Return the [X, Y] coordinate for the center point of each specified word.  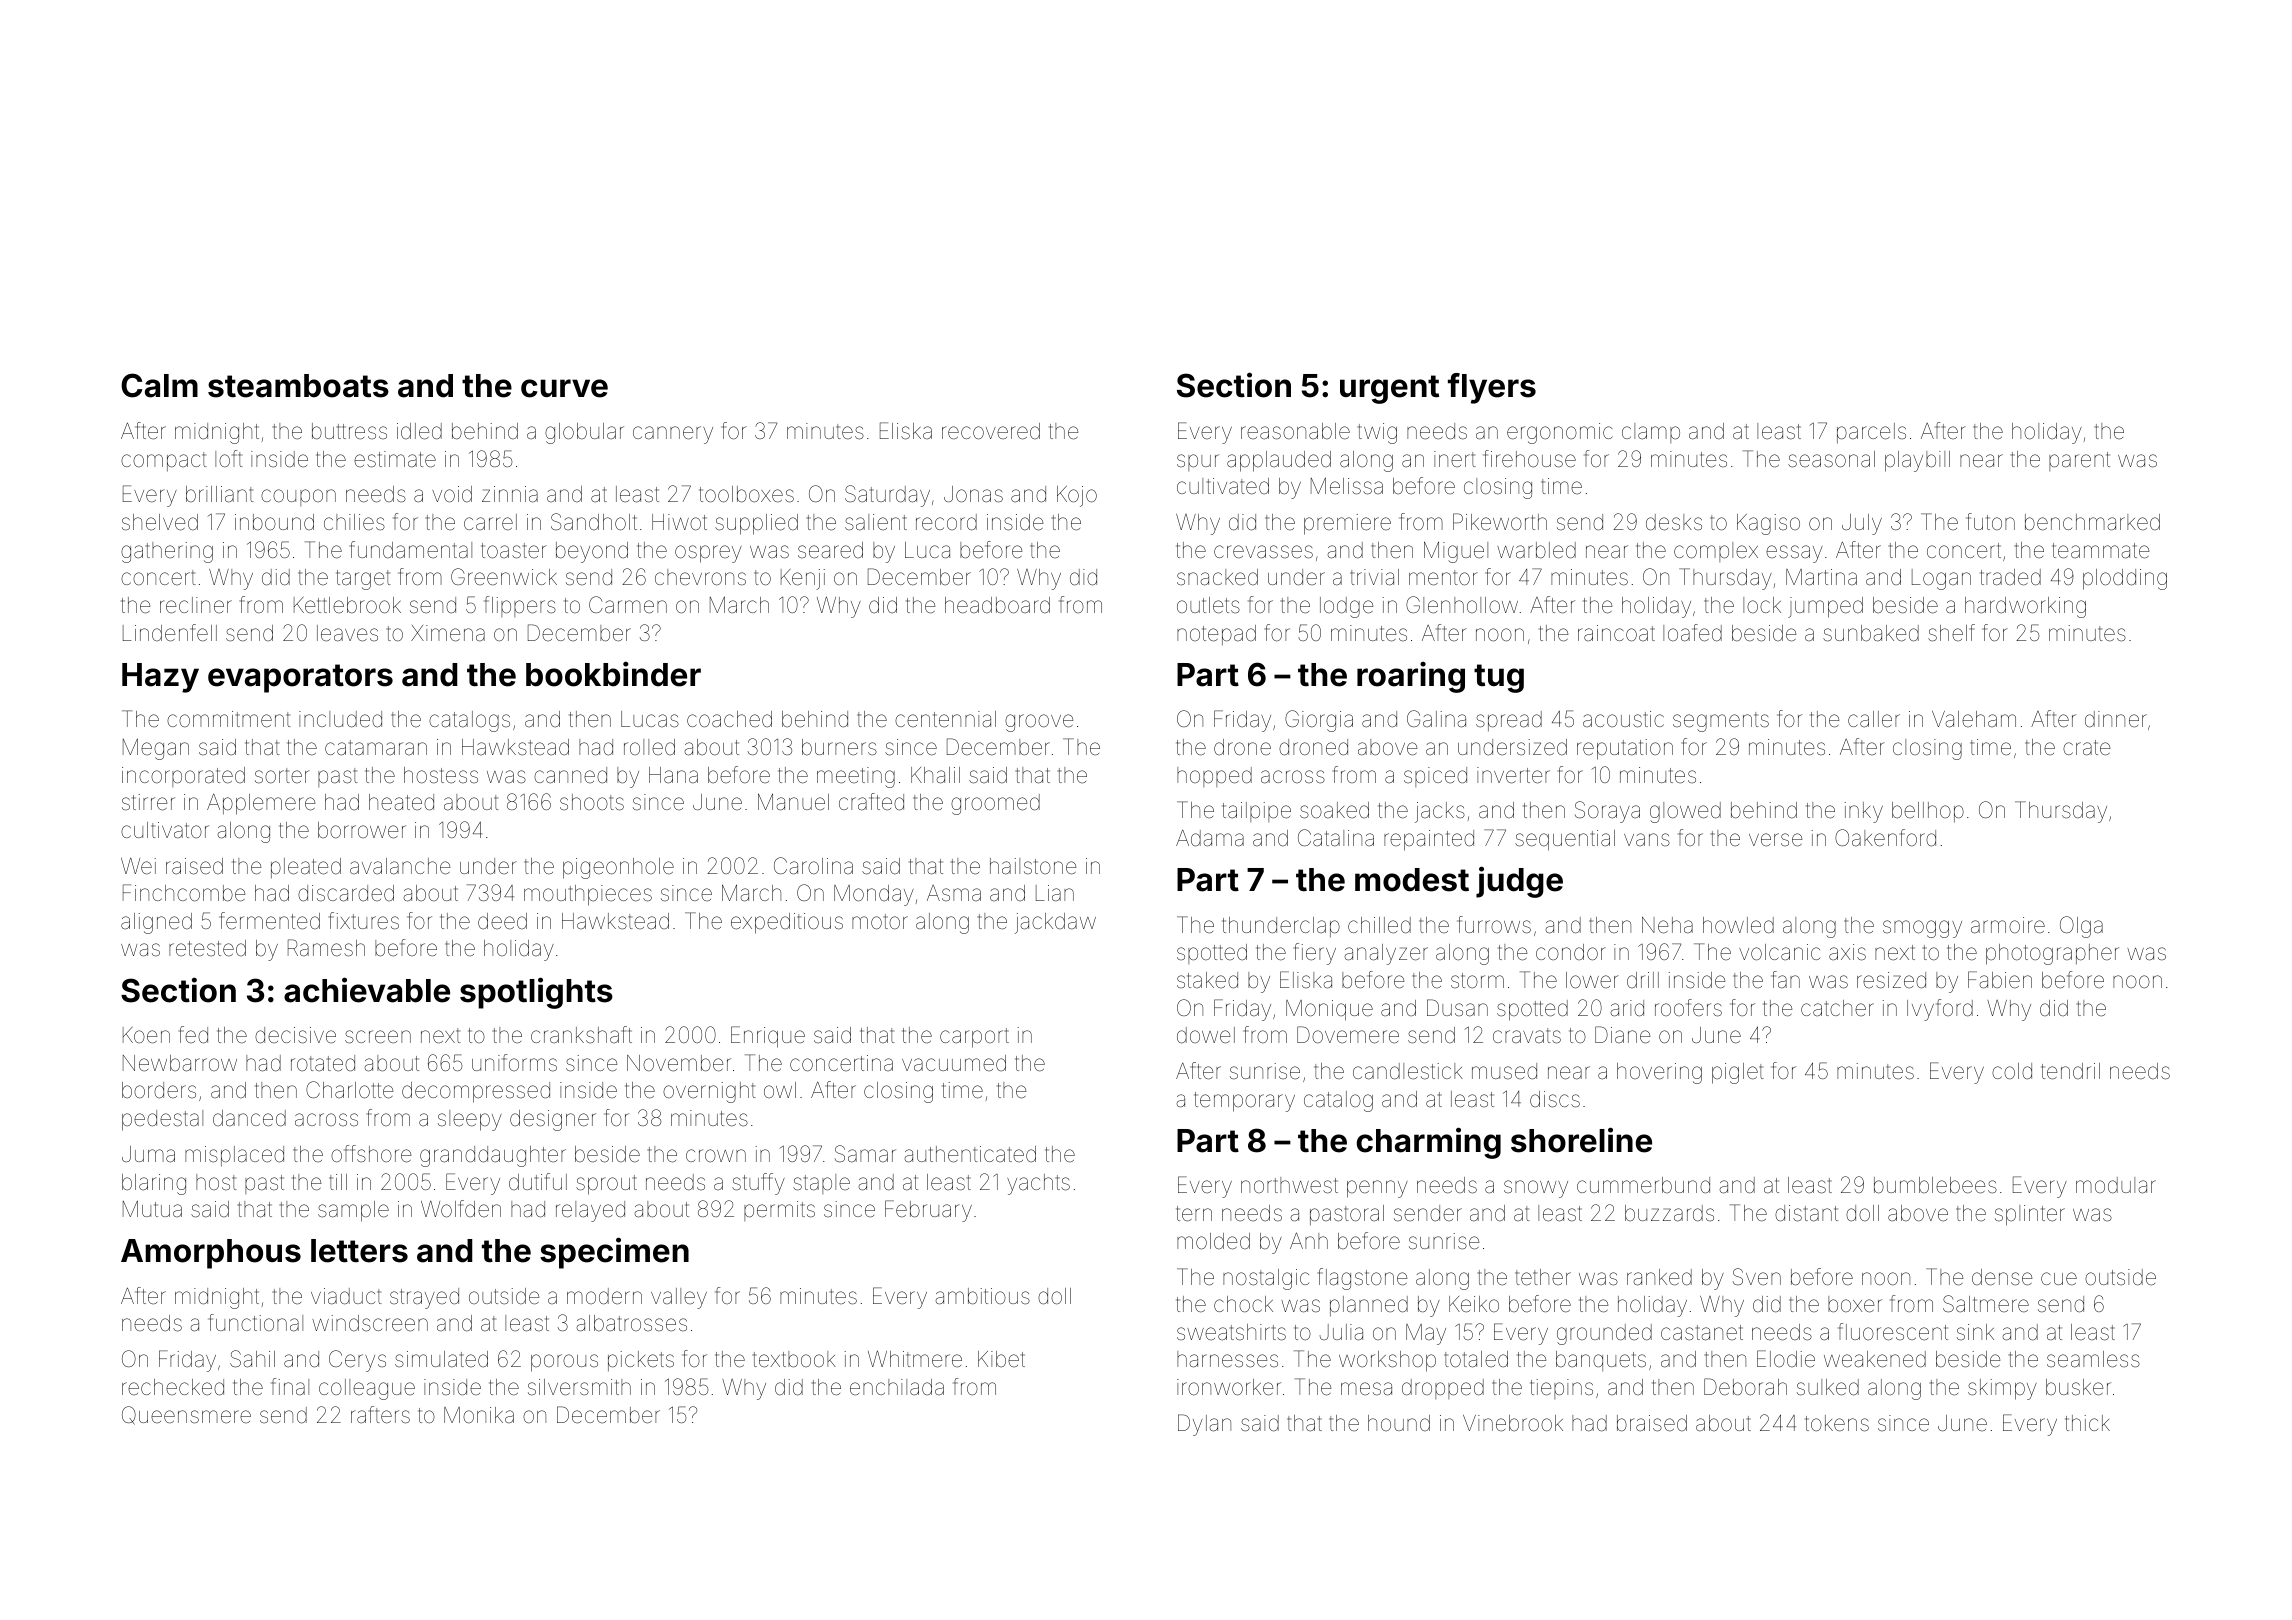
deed [502, 921]
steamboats [298, 386]
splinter [2030, 1215]
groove [1039, 723]
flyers [1492, 388]
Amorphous [211, 1254]
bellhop [1928, 812]
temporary [1244, 1102]
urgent [1389, 389]
